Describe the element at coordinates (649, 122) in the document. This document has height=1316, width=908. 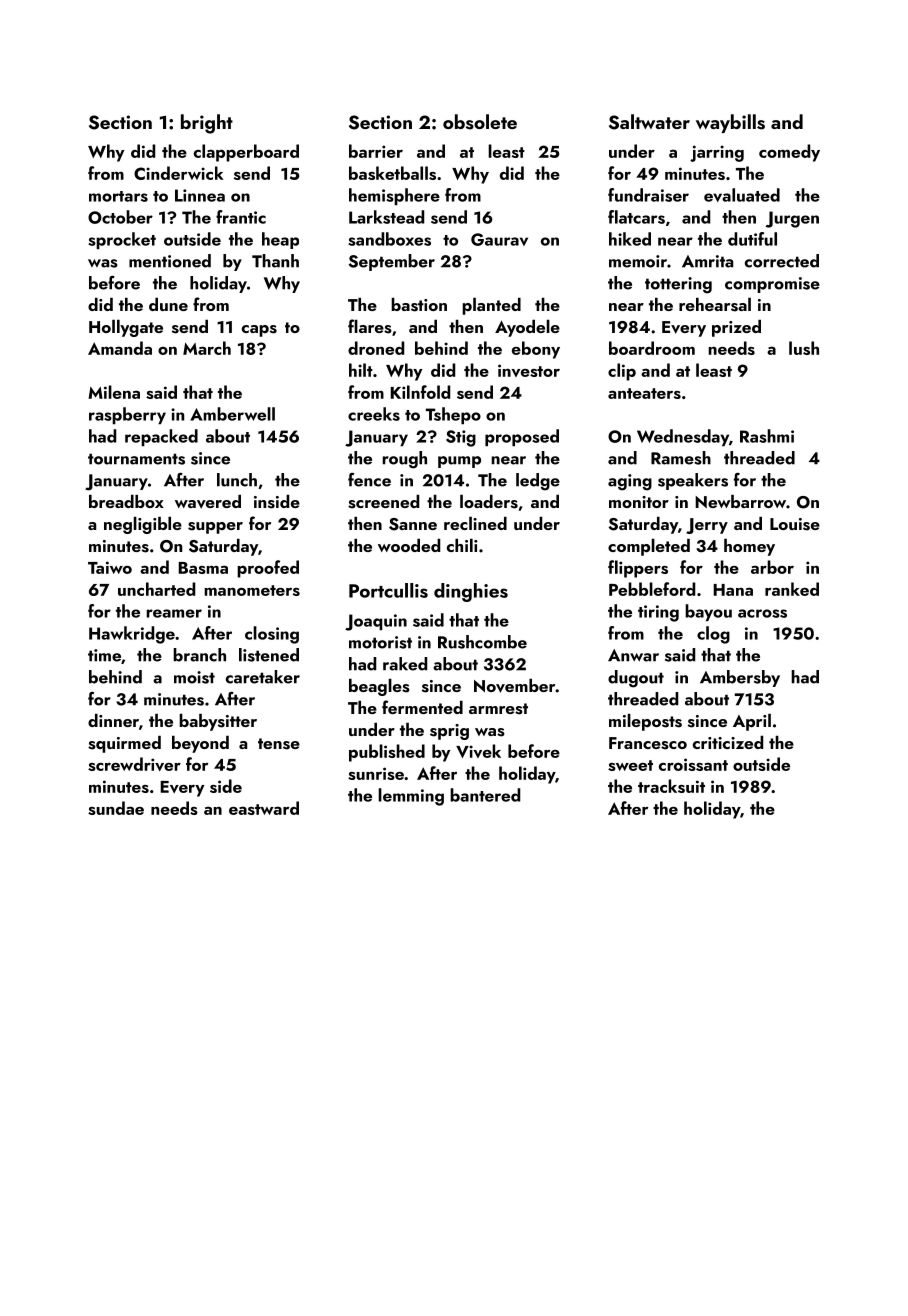
I see `Saltwater` at that location.
